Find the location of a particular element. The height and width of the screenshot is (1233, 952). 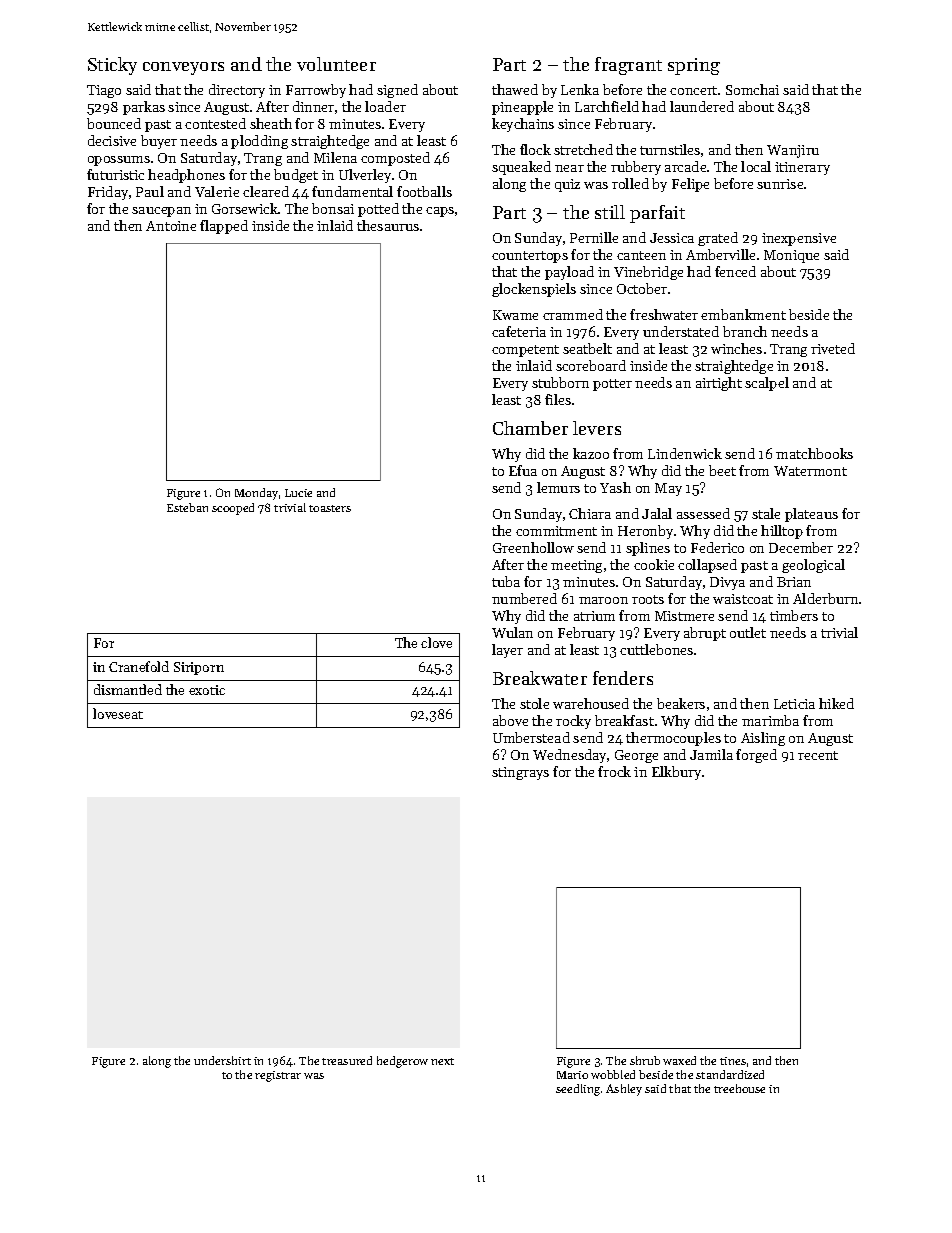

stingrays is located at coordinates (520, 773).
